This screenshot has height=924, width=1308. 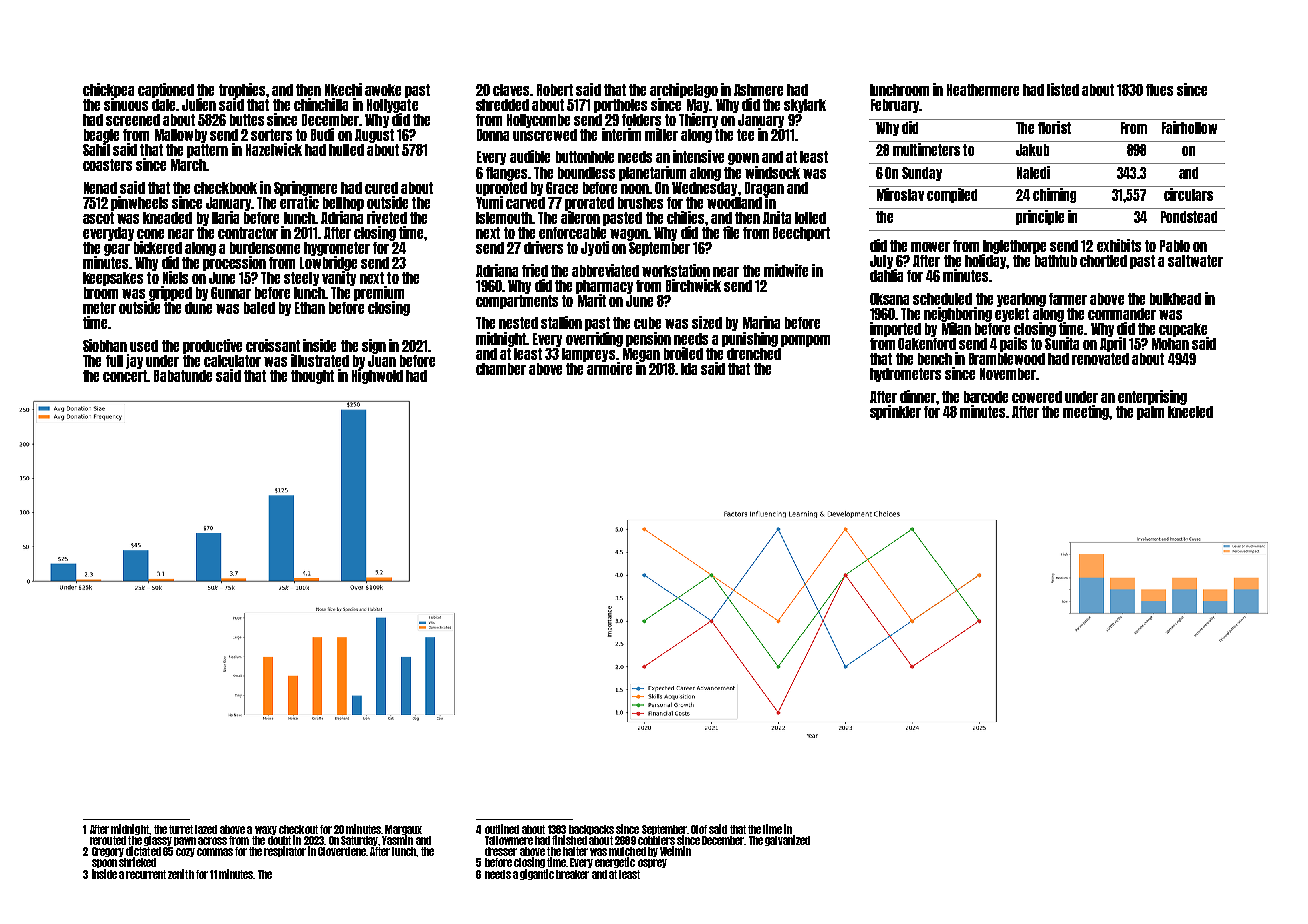 I want to click on thought, so click(x=312, y=377).
